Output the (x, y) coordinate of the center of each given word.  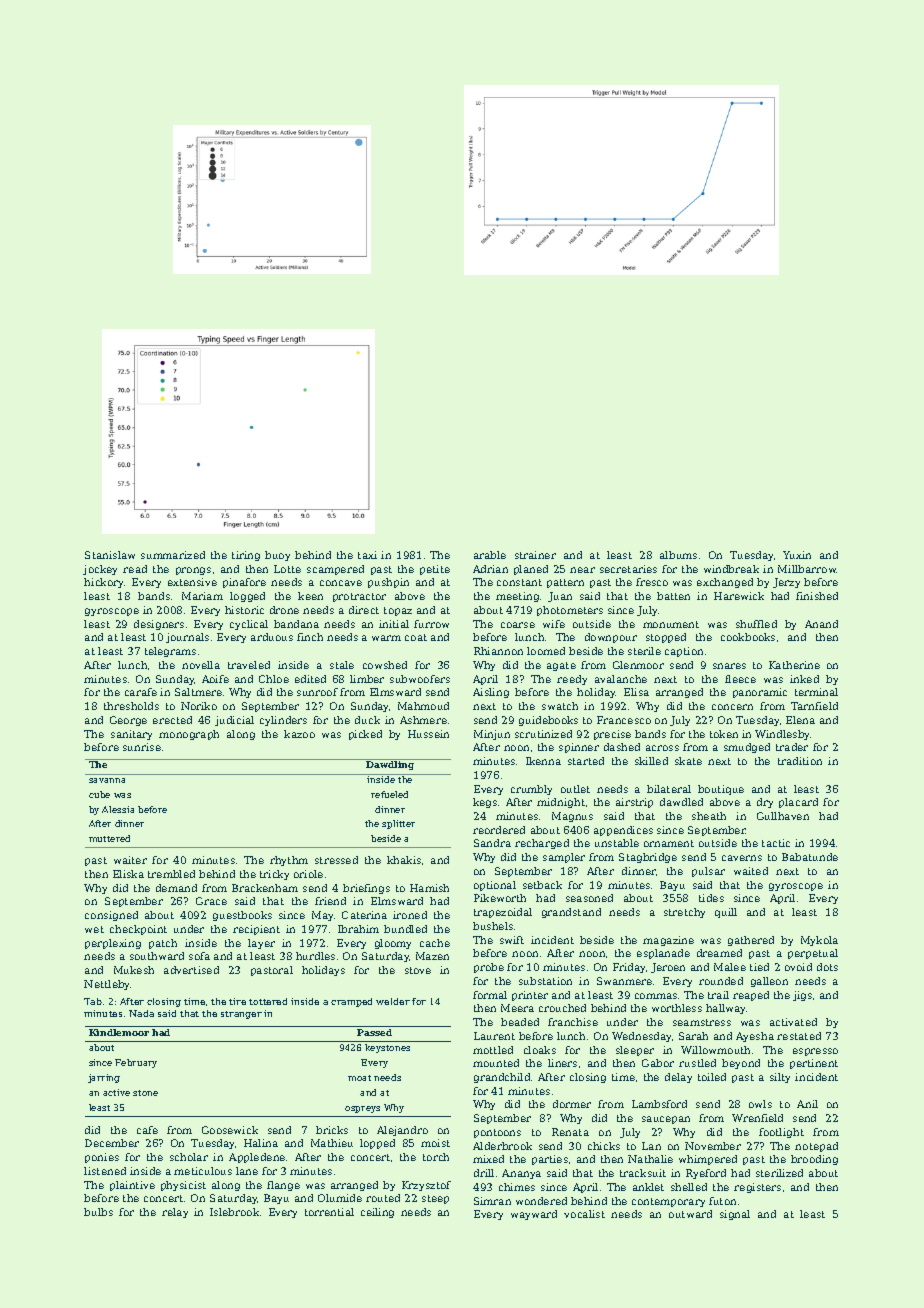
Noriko (199, 706)
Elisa (636, 692)
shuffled (756, 624)
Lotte (287, 569)
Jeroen (668, 968)
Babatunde (810, 857)
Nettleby (107, 985)
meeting (517, 597)
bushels (493, 926)
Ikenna (543, 761)
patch (163, 944)
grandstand (571, 913)
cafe (147, 1130)
